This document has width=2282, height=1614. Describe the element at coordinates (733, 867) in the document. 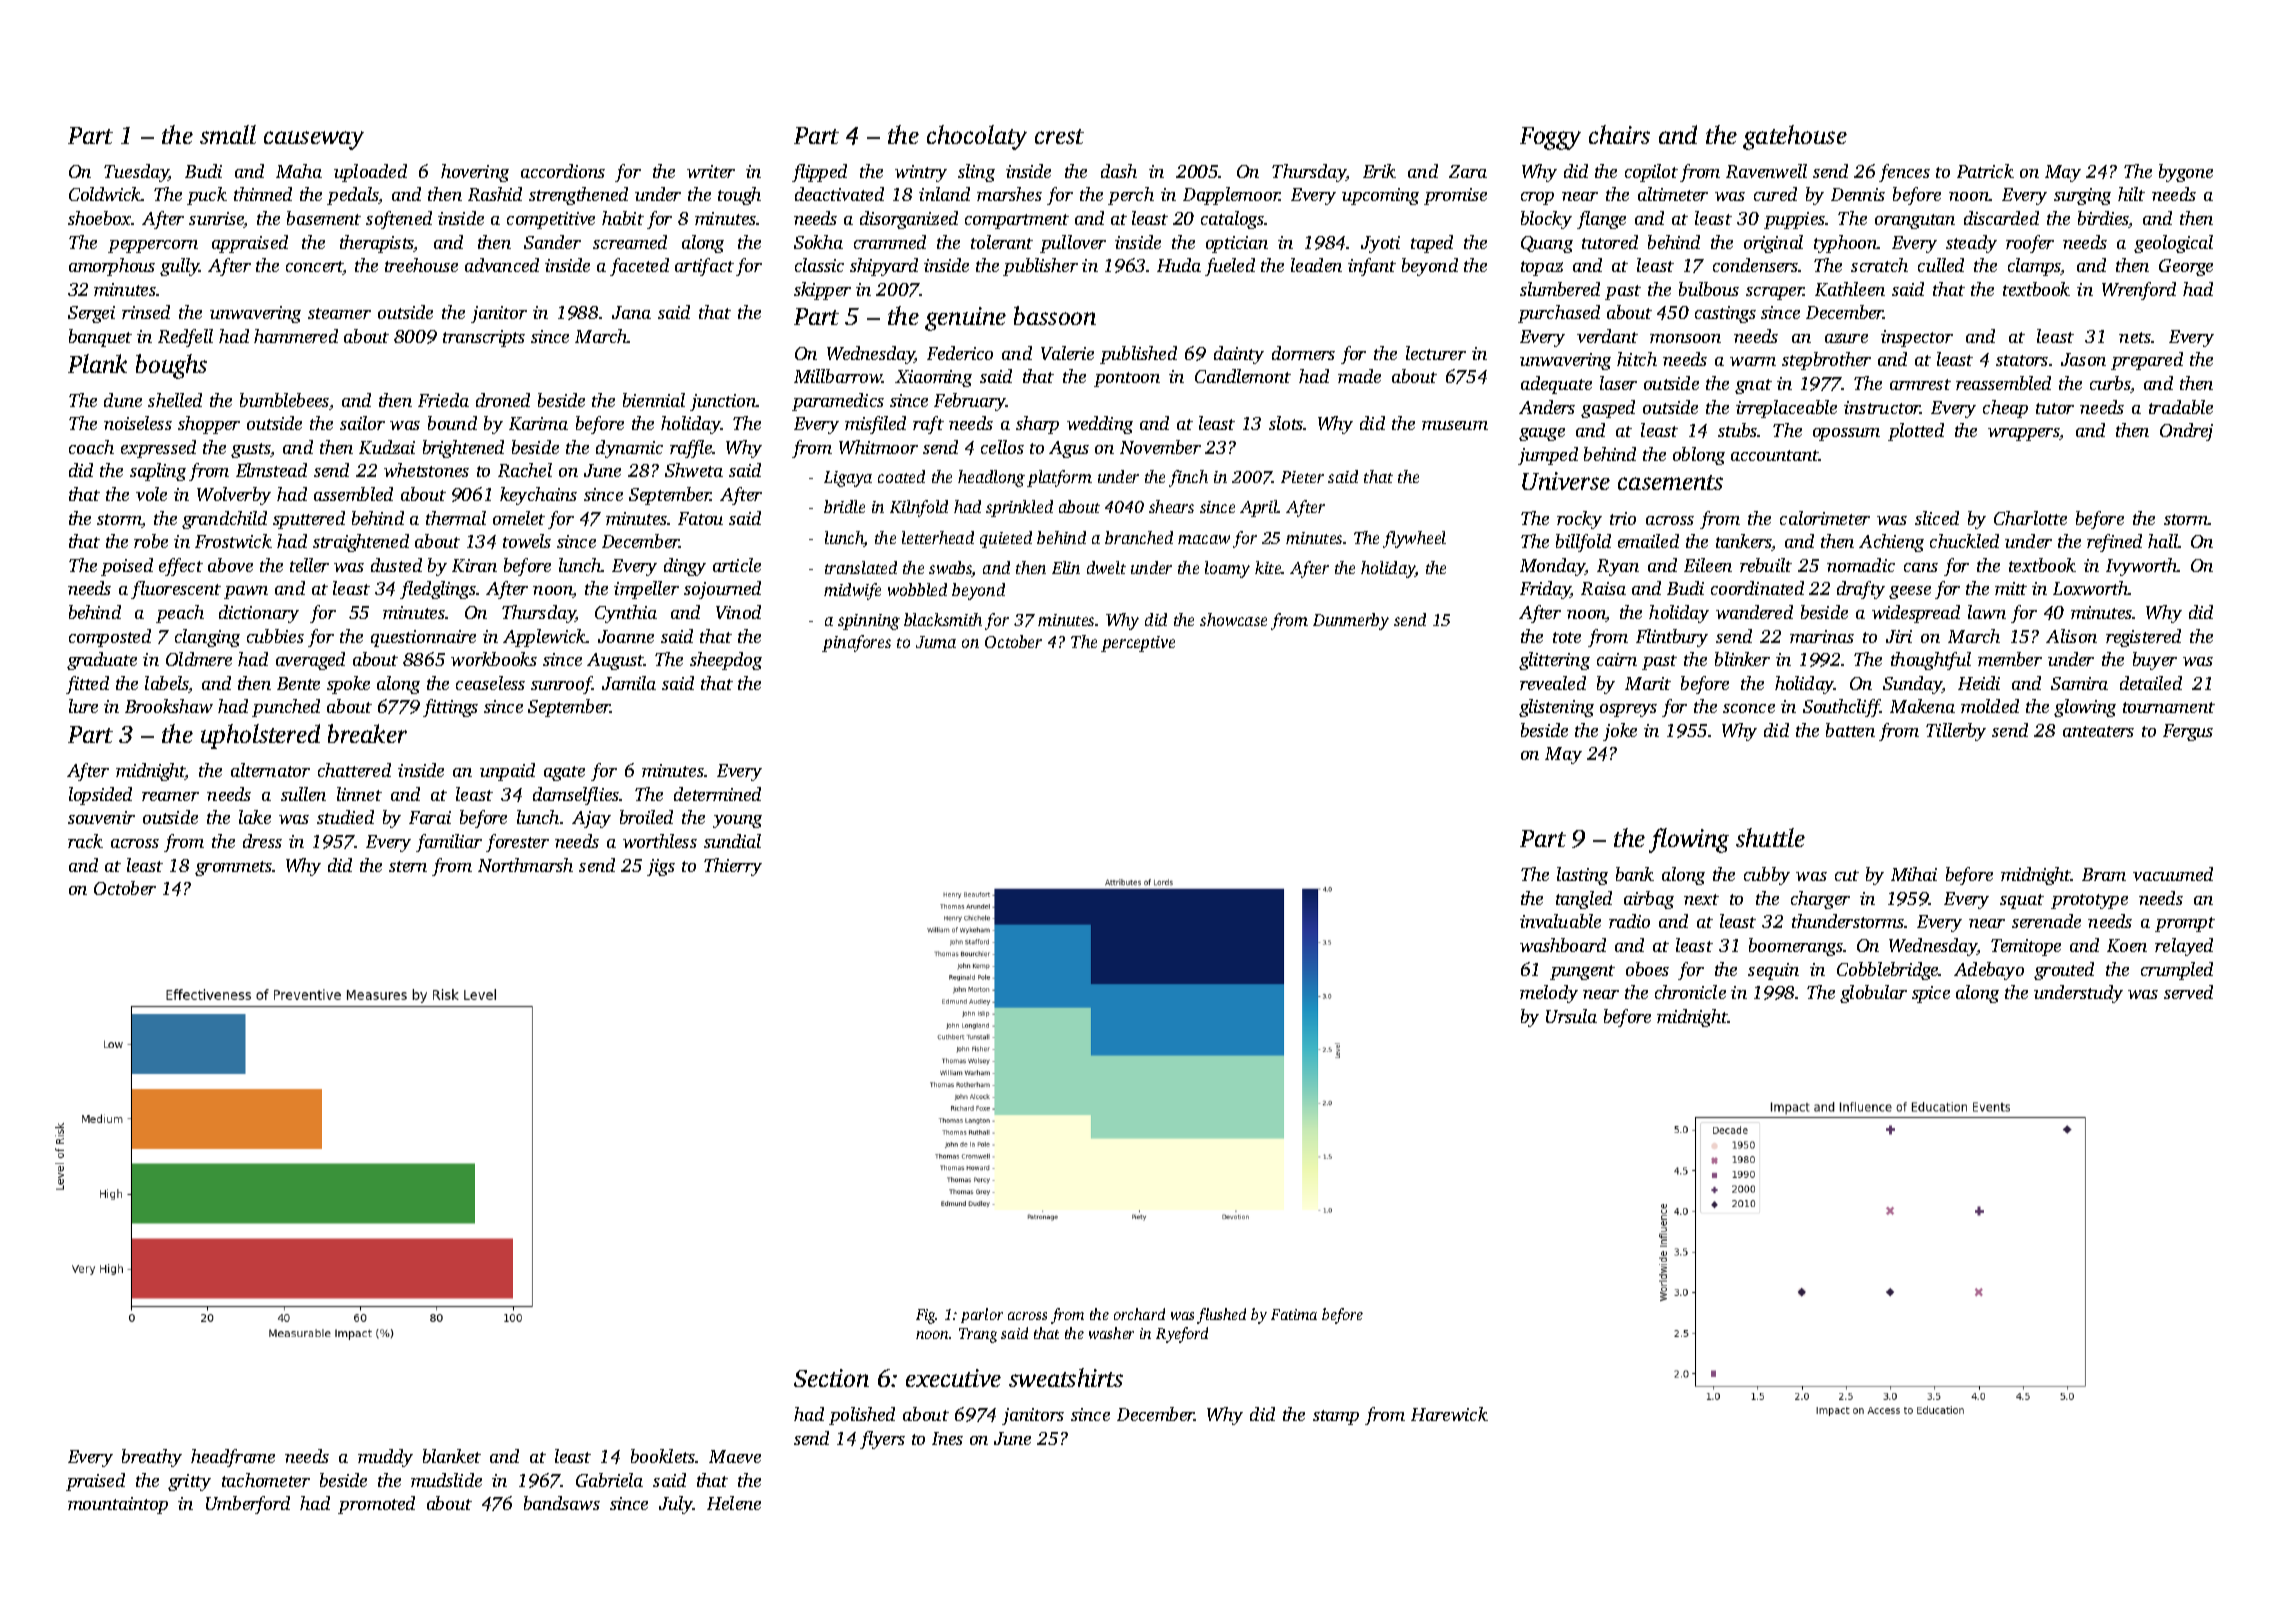

I see `Thierry` at that location.
